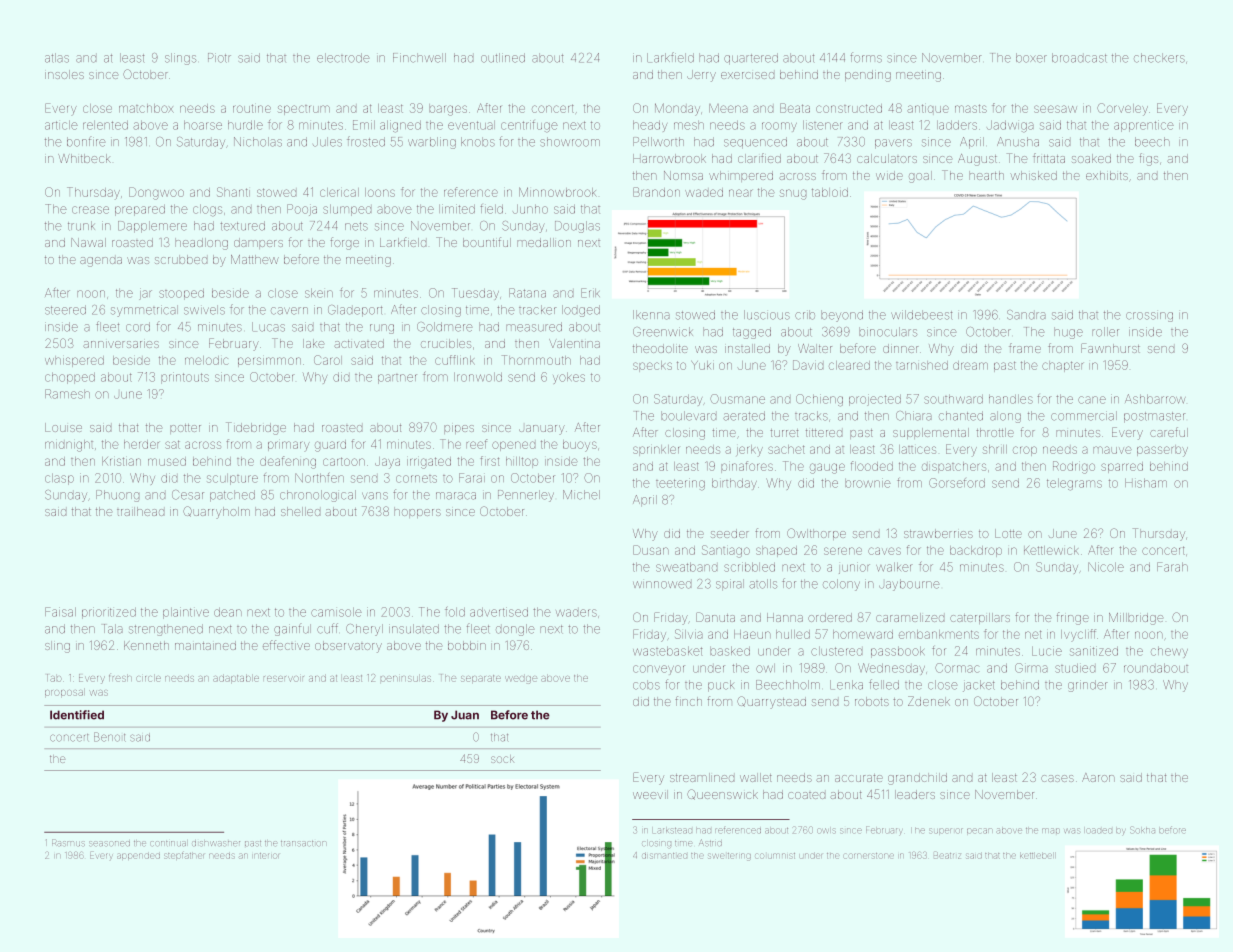  I want to click on boulevard, so click(688, 416).
